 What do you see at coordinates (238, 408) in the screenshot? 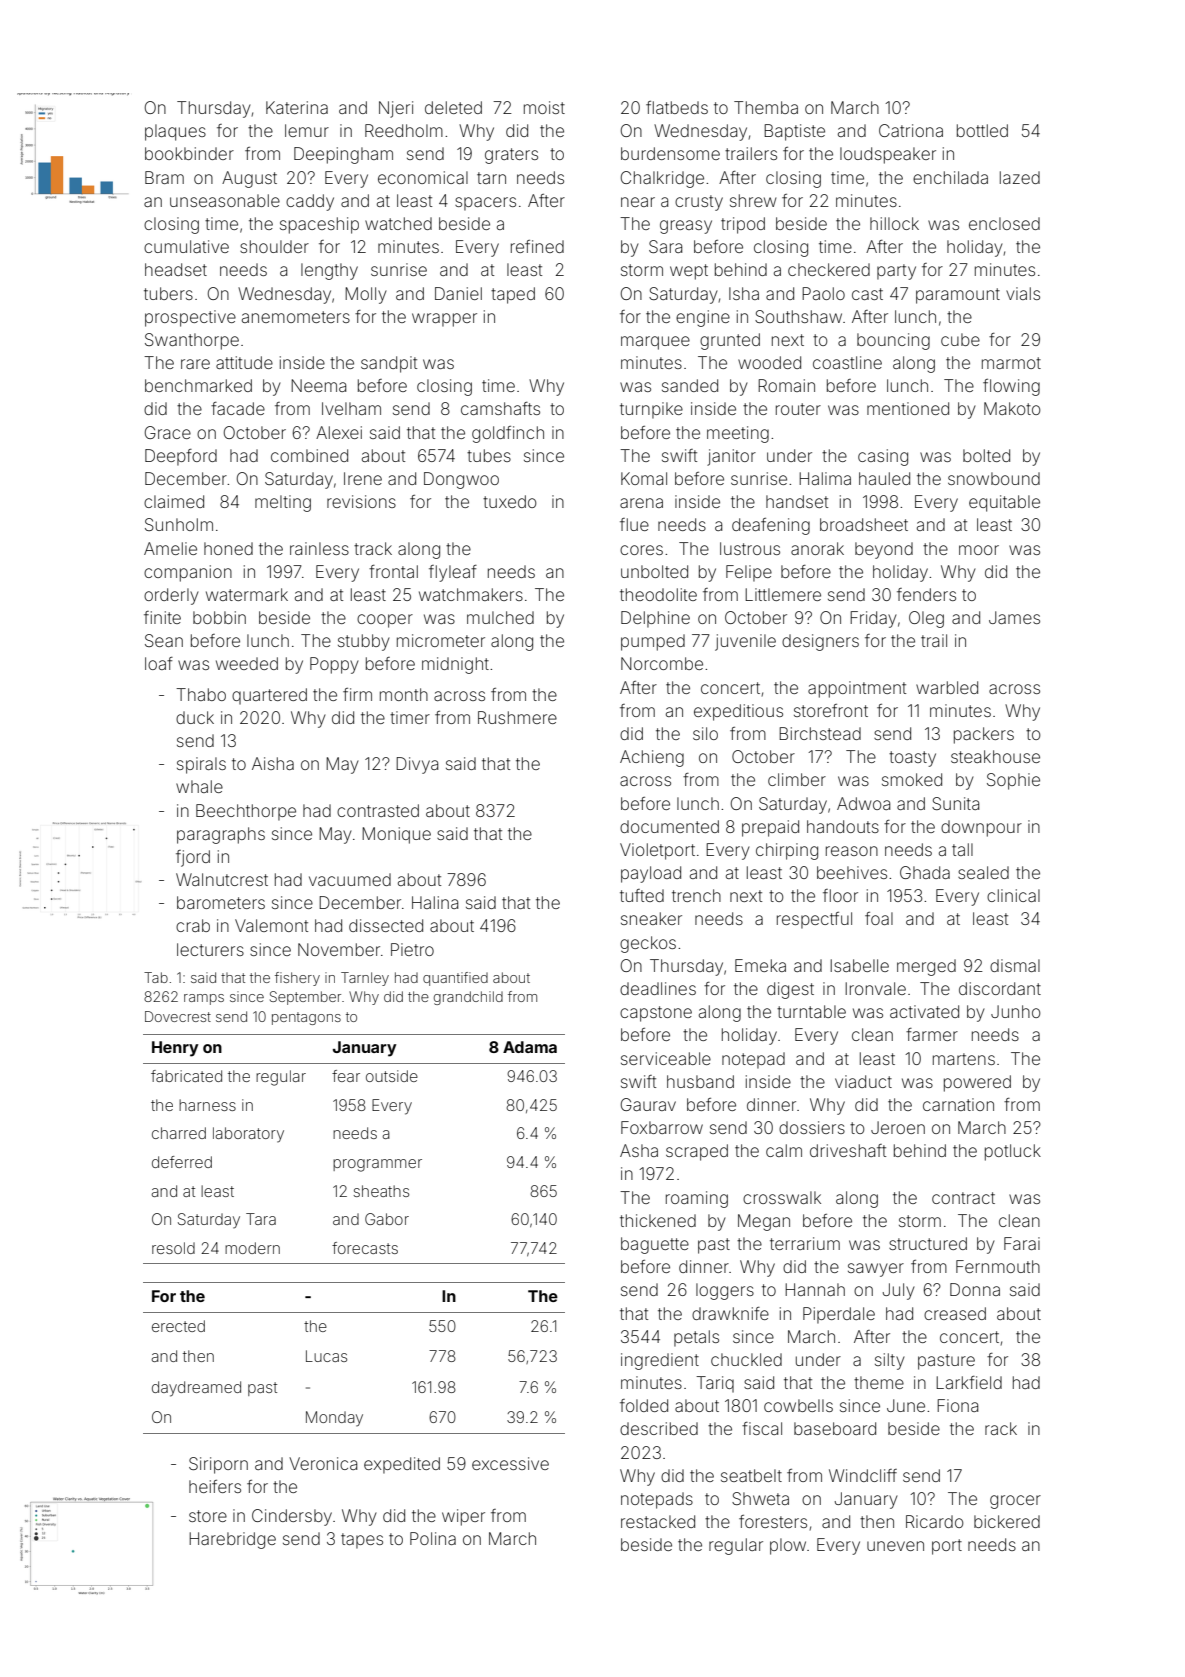
I see `facade` at bounding box center [238, 408].
